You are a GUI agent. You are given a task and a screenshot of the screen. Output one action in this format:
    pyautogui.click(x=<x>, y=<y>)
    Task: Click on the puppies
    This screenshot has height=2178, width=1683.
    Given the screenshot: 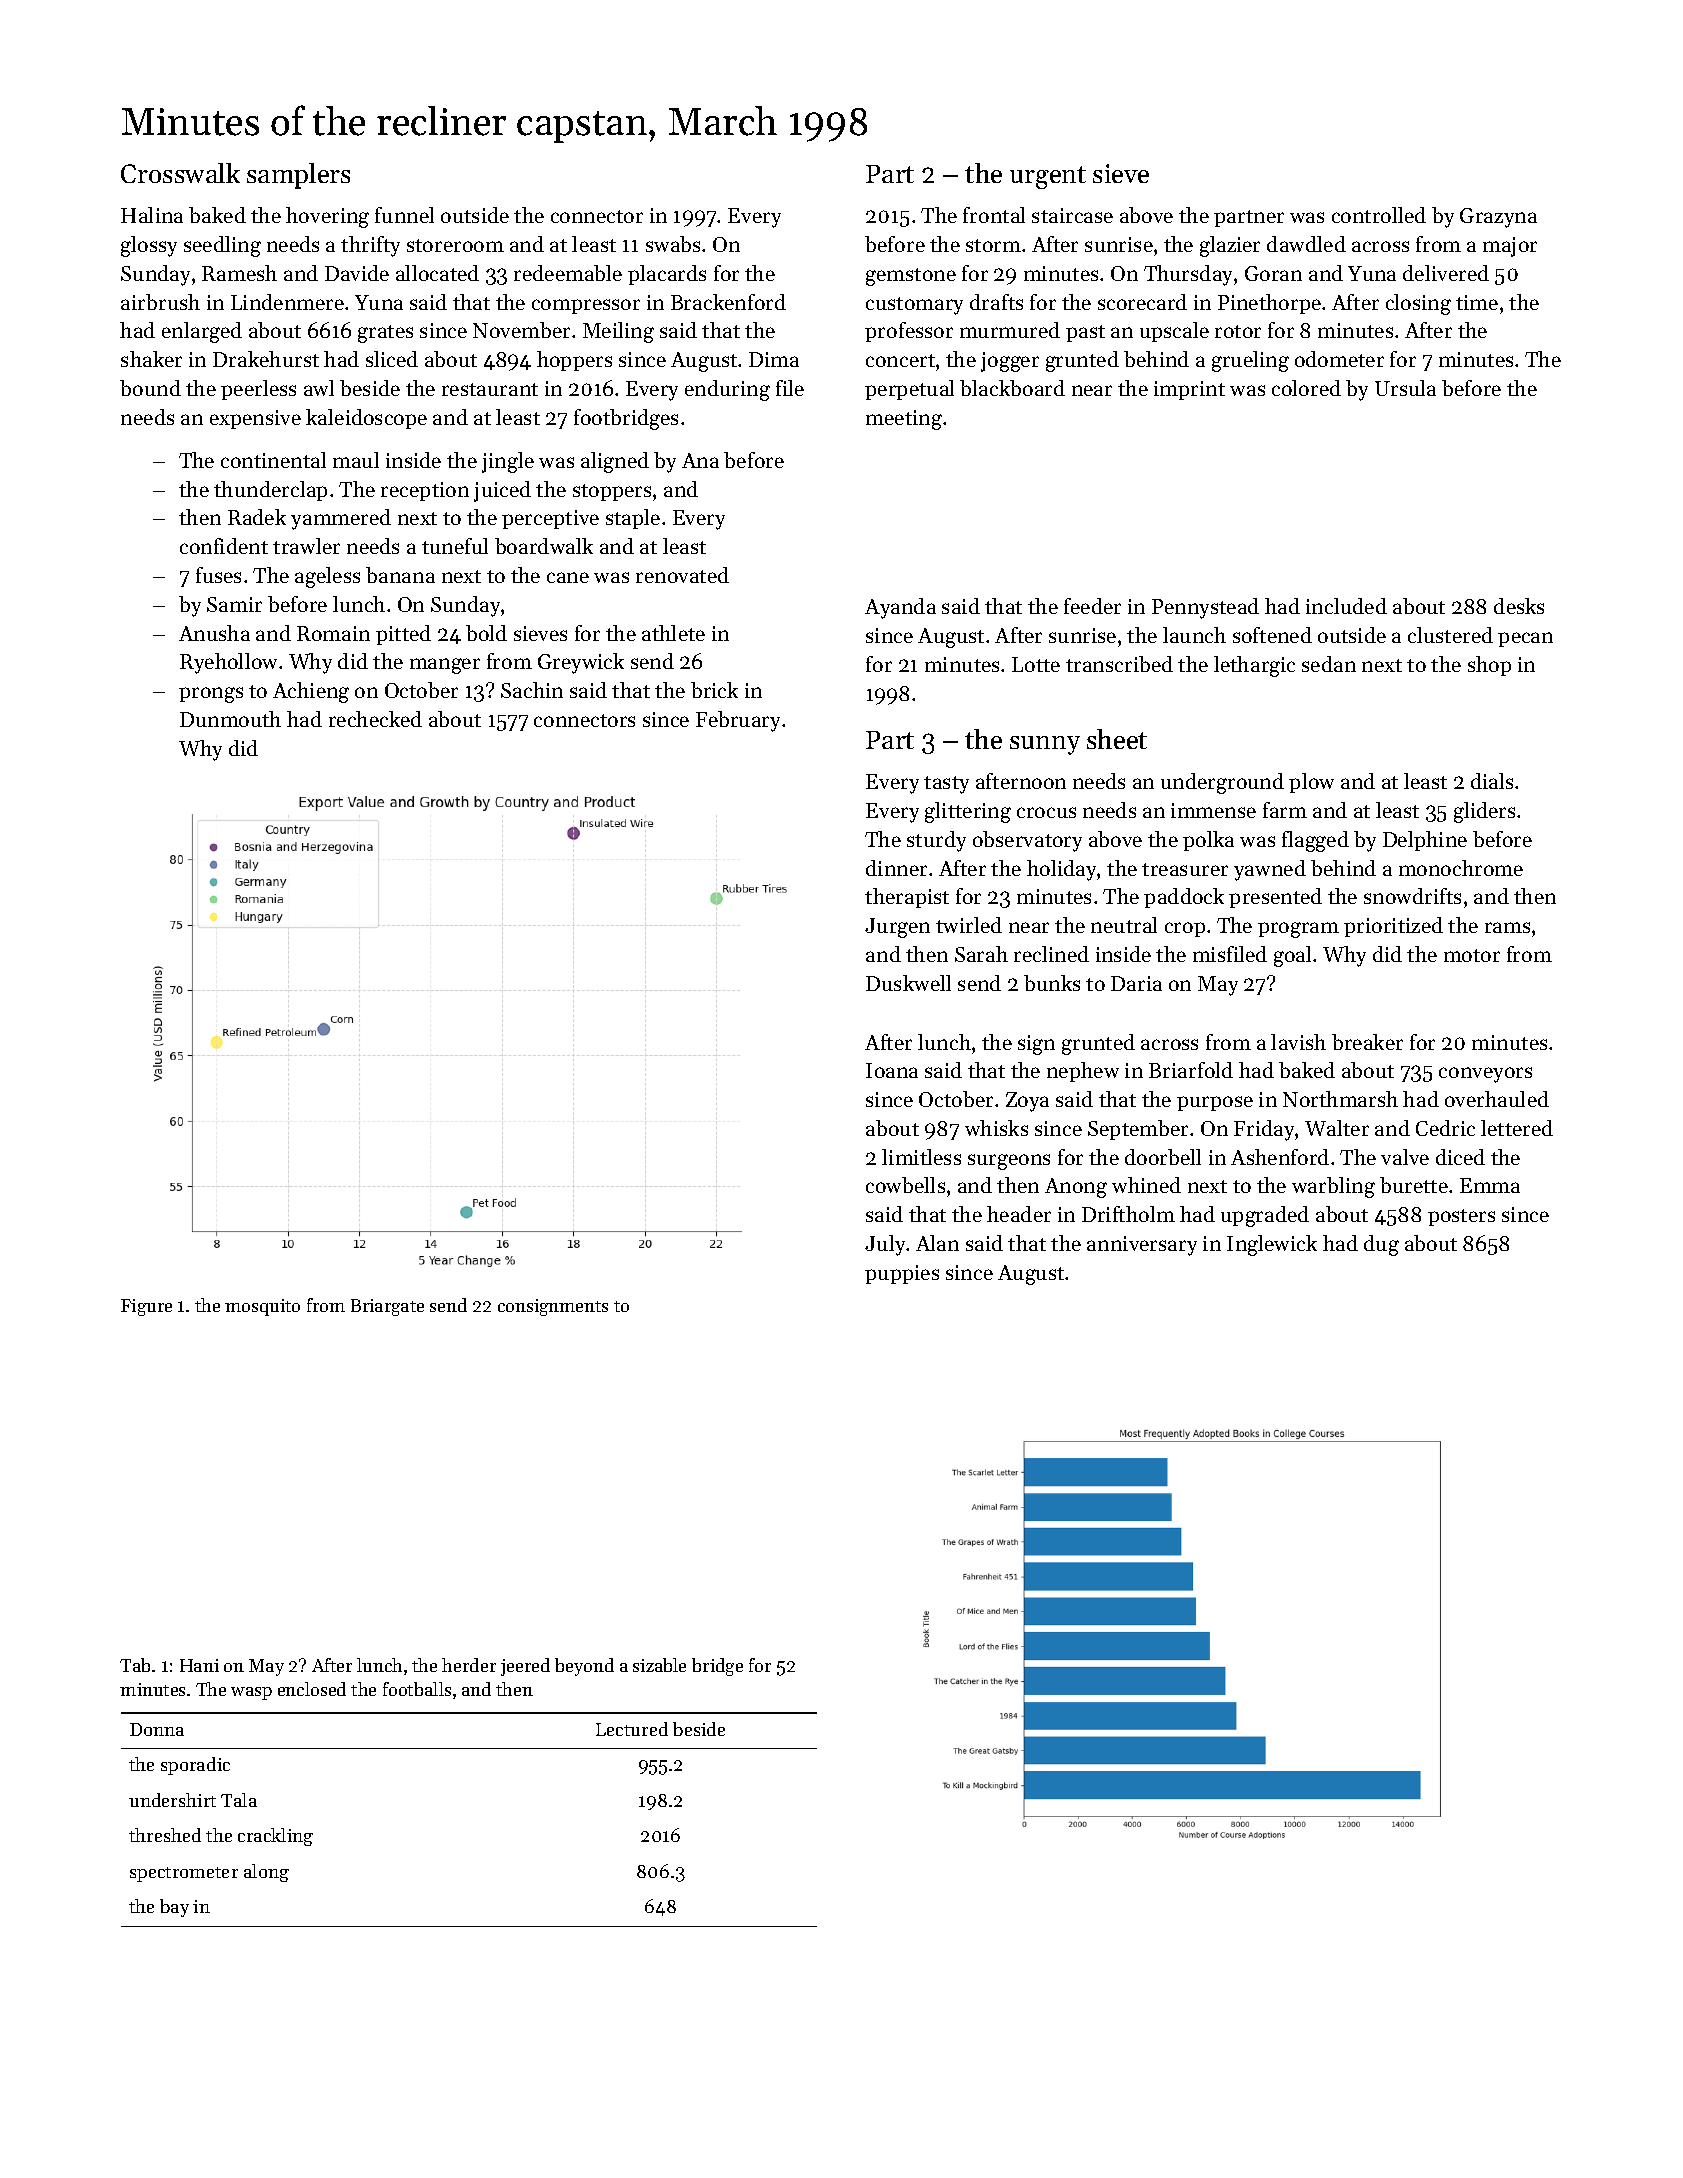 What is the action you would take?
    pyautogui.click(x=902, y=1274)
